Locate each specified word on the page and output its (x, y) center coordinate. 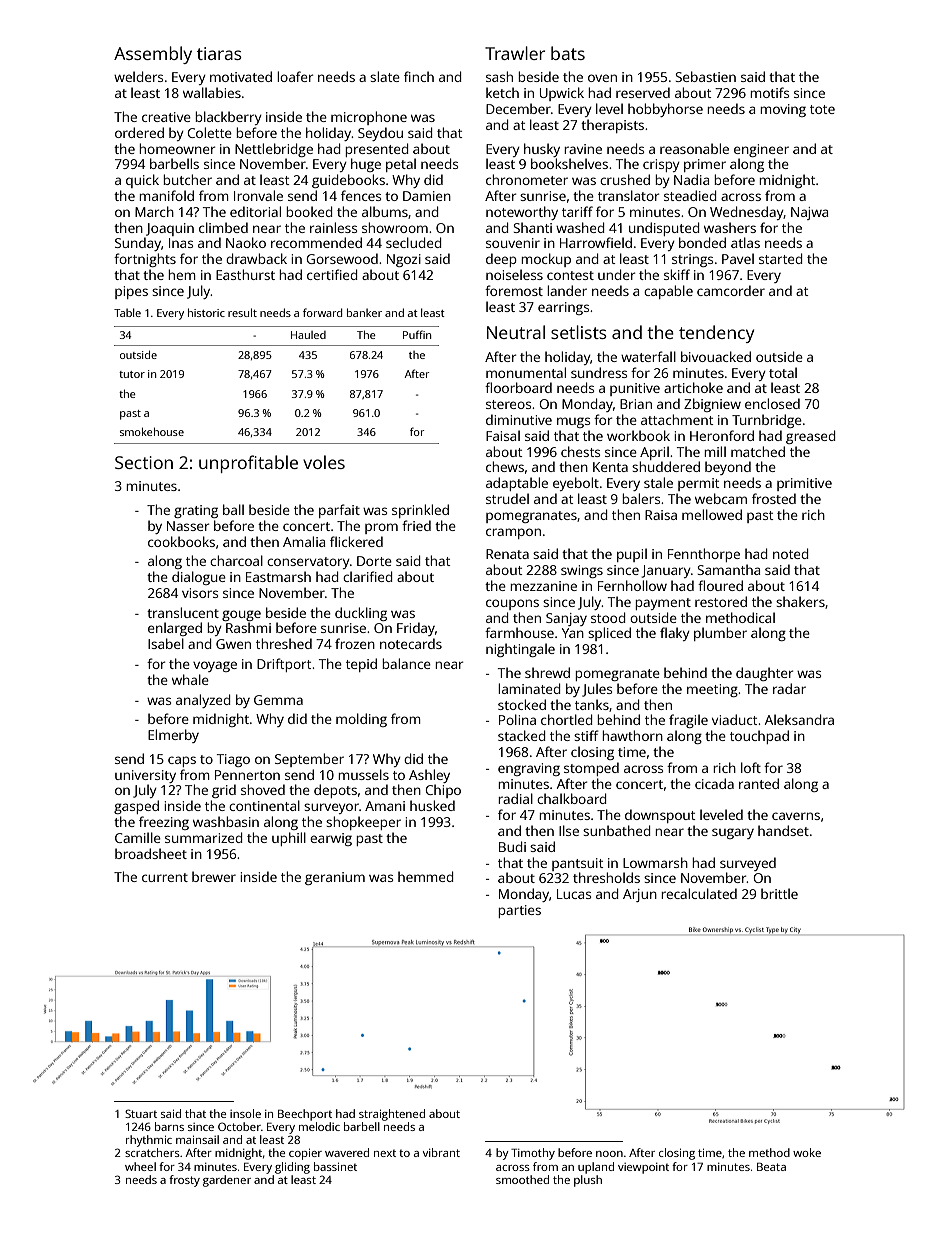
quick (142, 181)
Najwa (809, 213)
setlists (579, 332)
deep (501, 260)
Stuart (141, 1113)
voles (324, 462)
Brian (636, 404)
